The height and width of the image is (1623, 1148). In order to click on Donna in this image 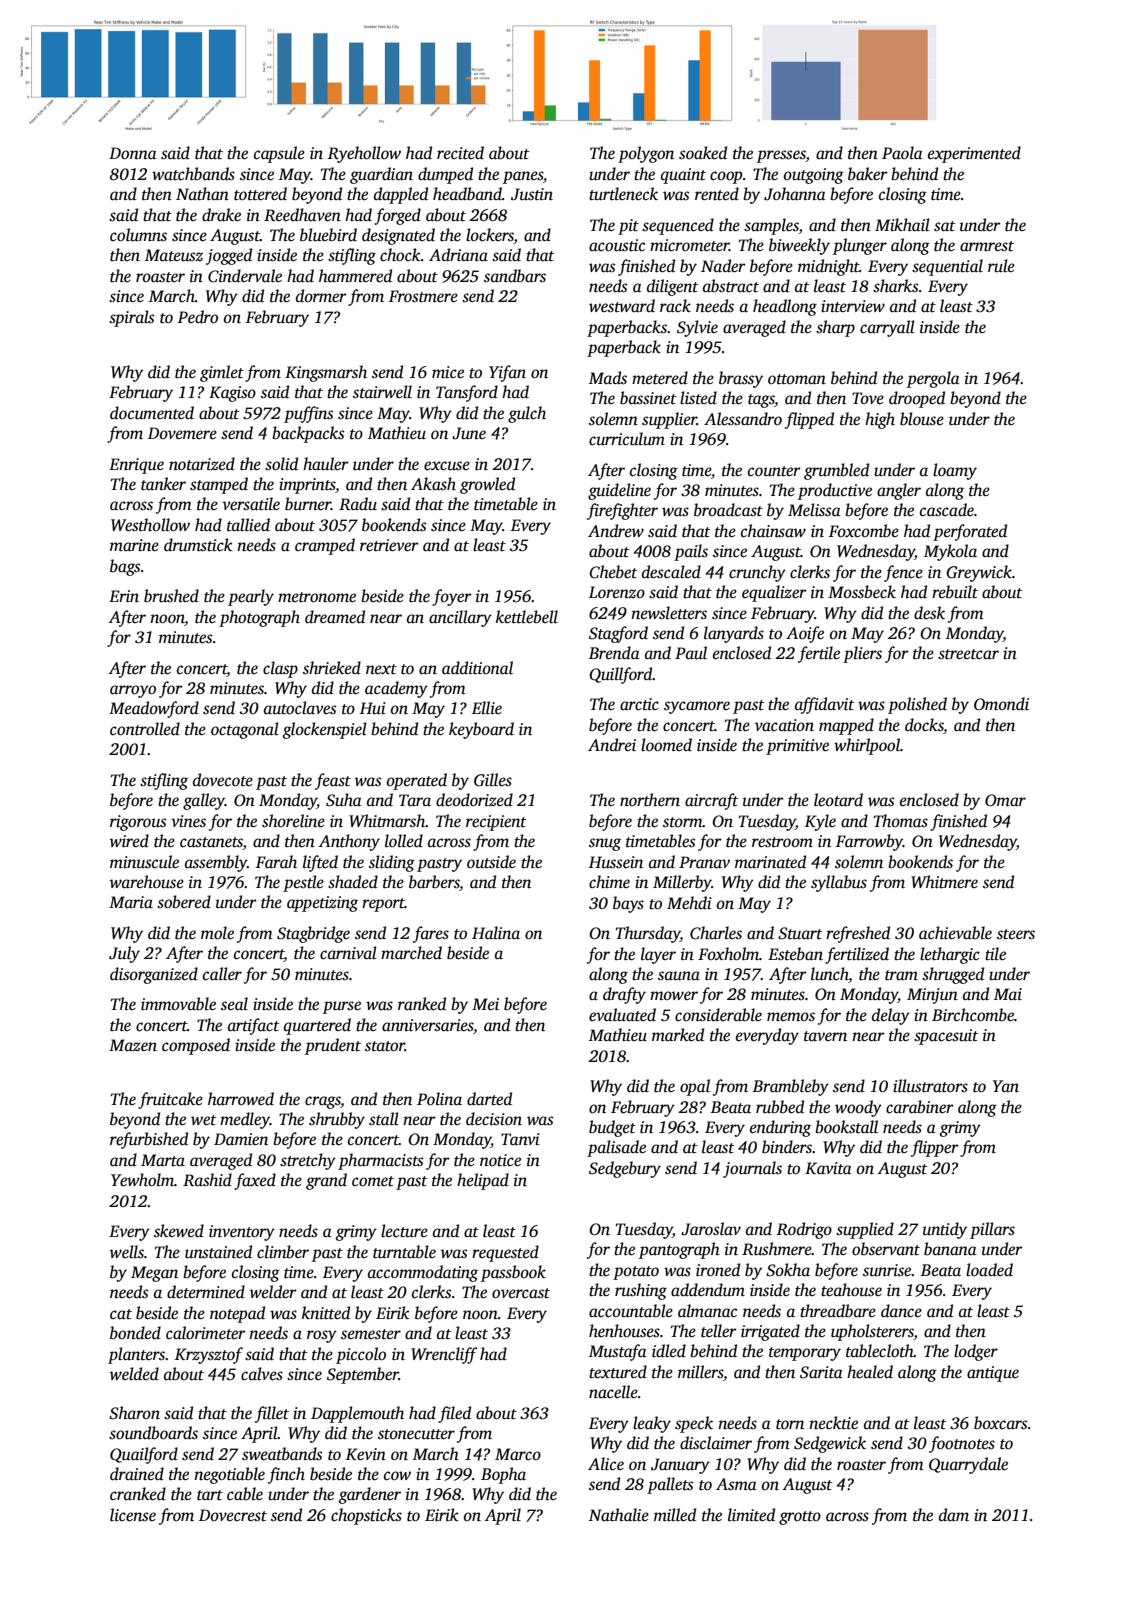, I will do `click(133, 153)`.
